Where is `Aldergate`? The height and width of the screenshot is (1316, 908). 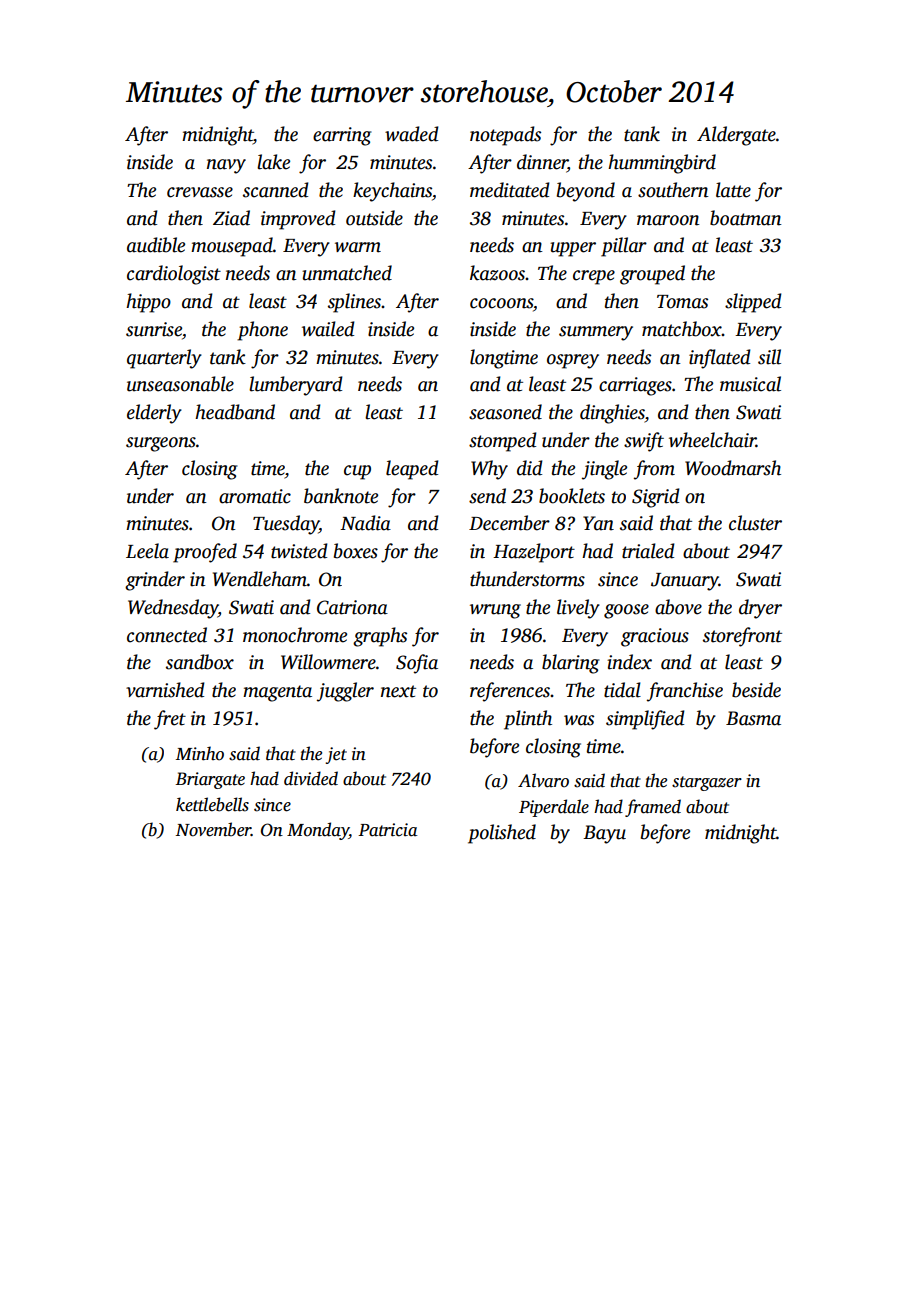
Aldergate is located at coordinates (736, 136).
